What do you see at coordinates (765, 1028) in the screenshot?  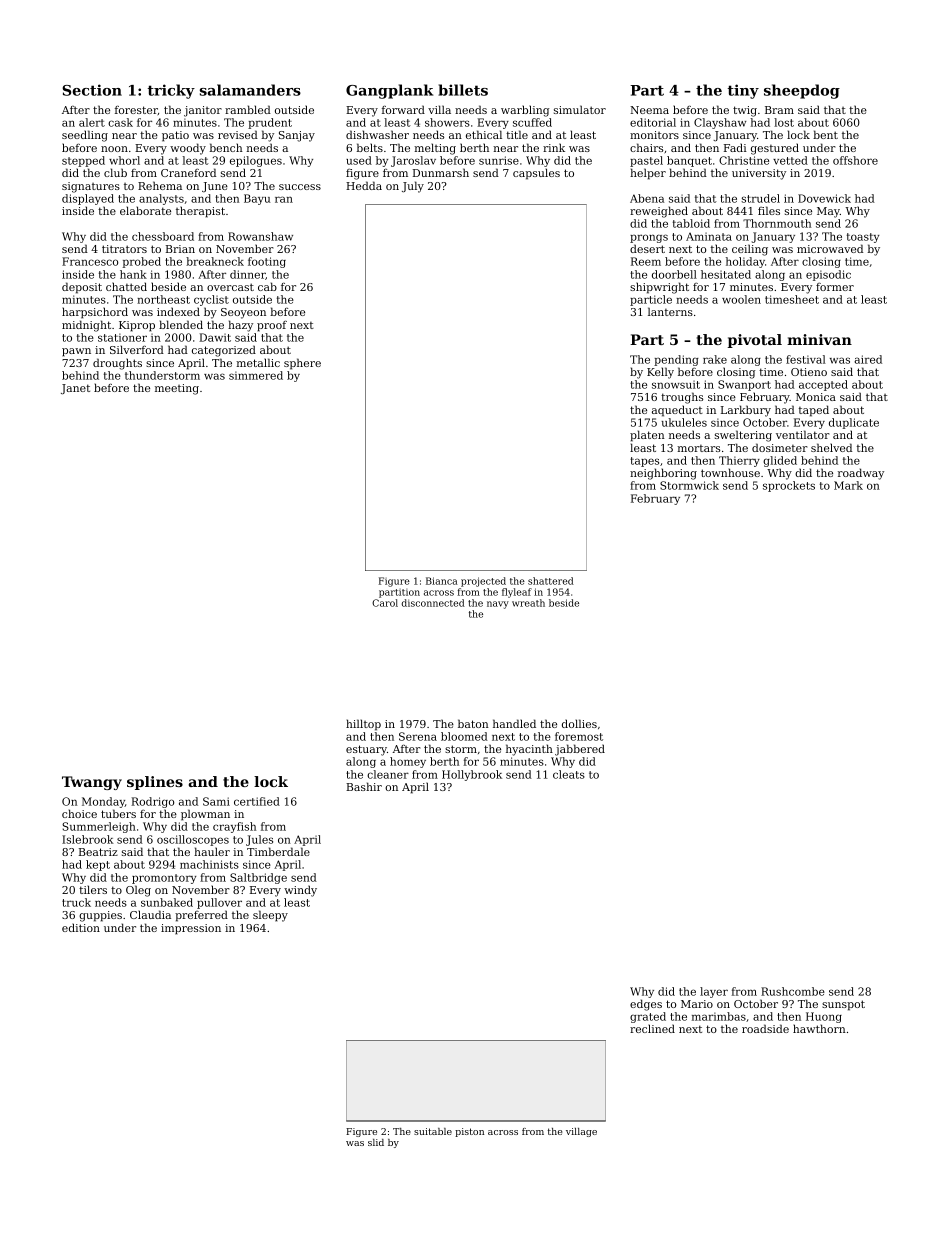 I see `roadside` at bounding box center [765, 1028].
